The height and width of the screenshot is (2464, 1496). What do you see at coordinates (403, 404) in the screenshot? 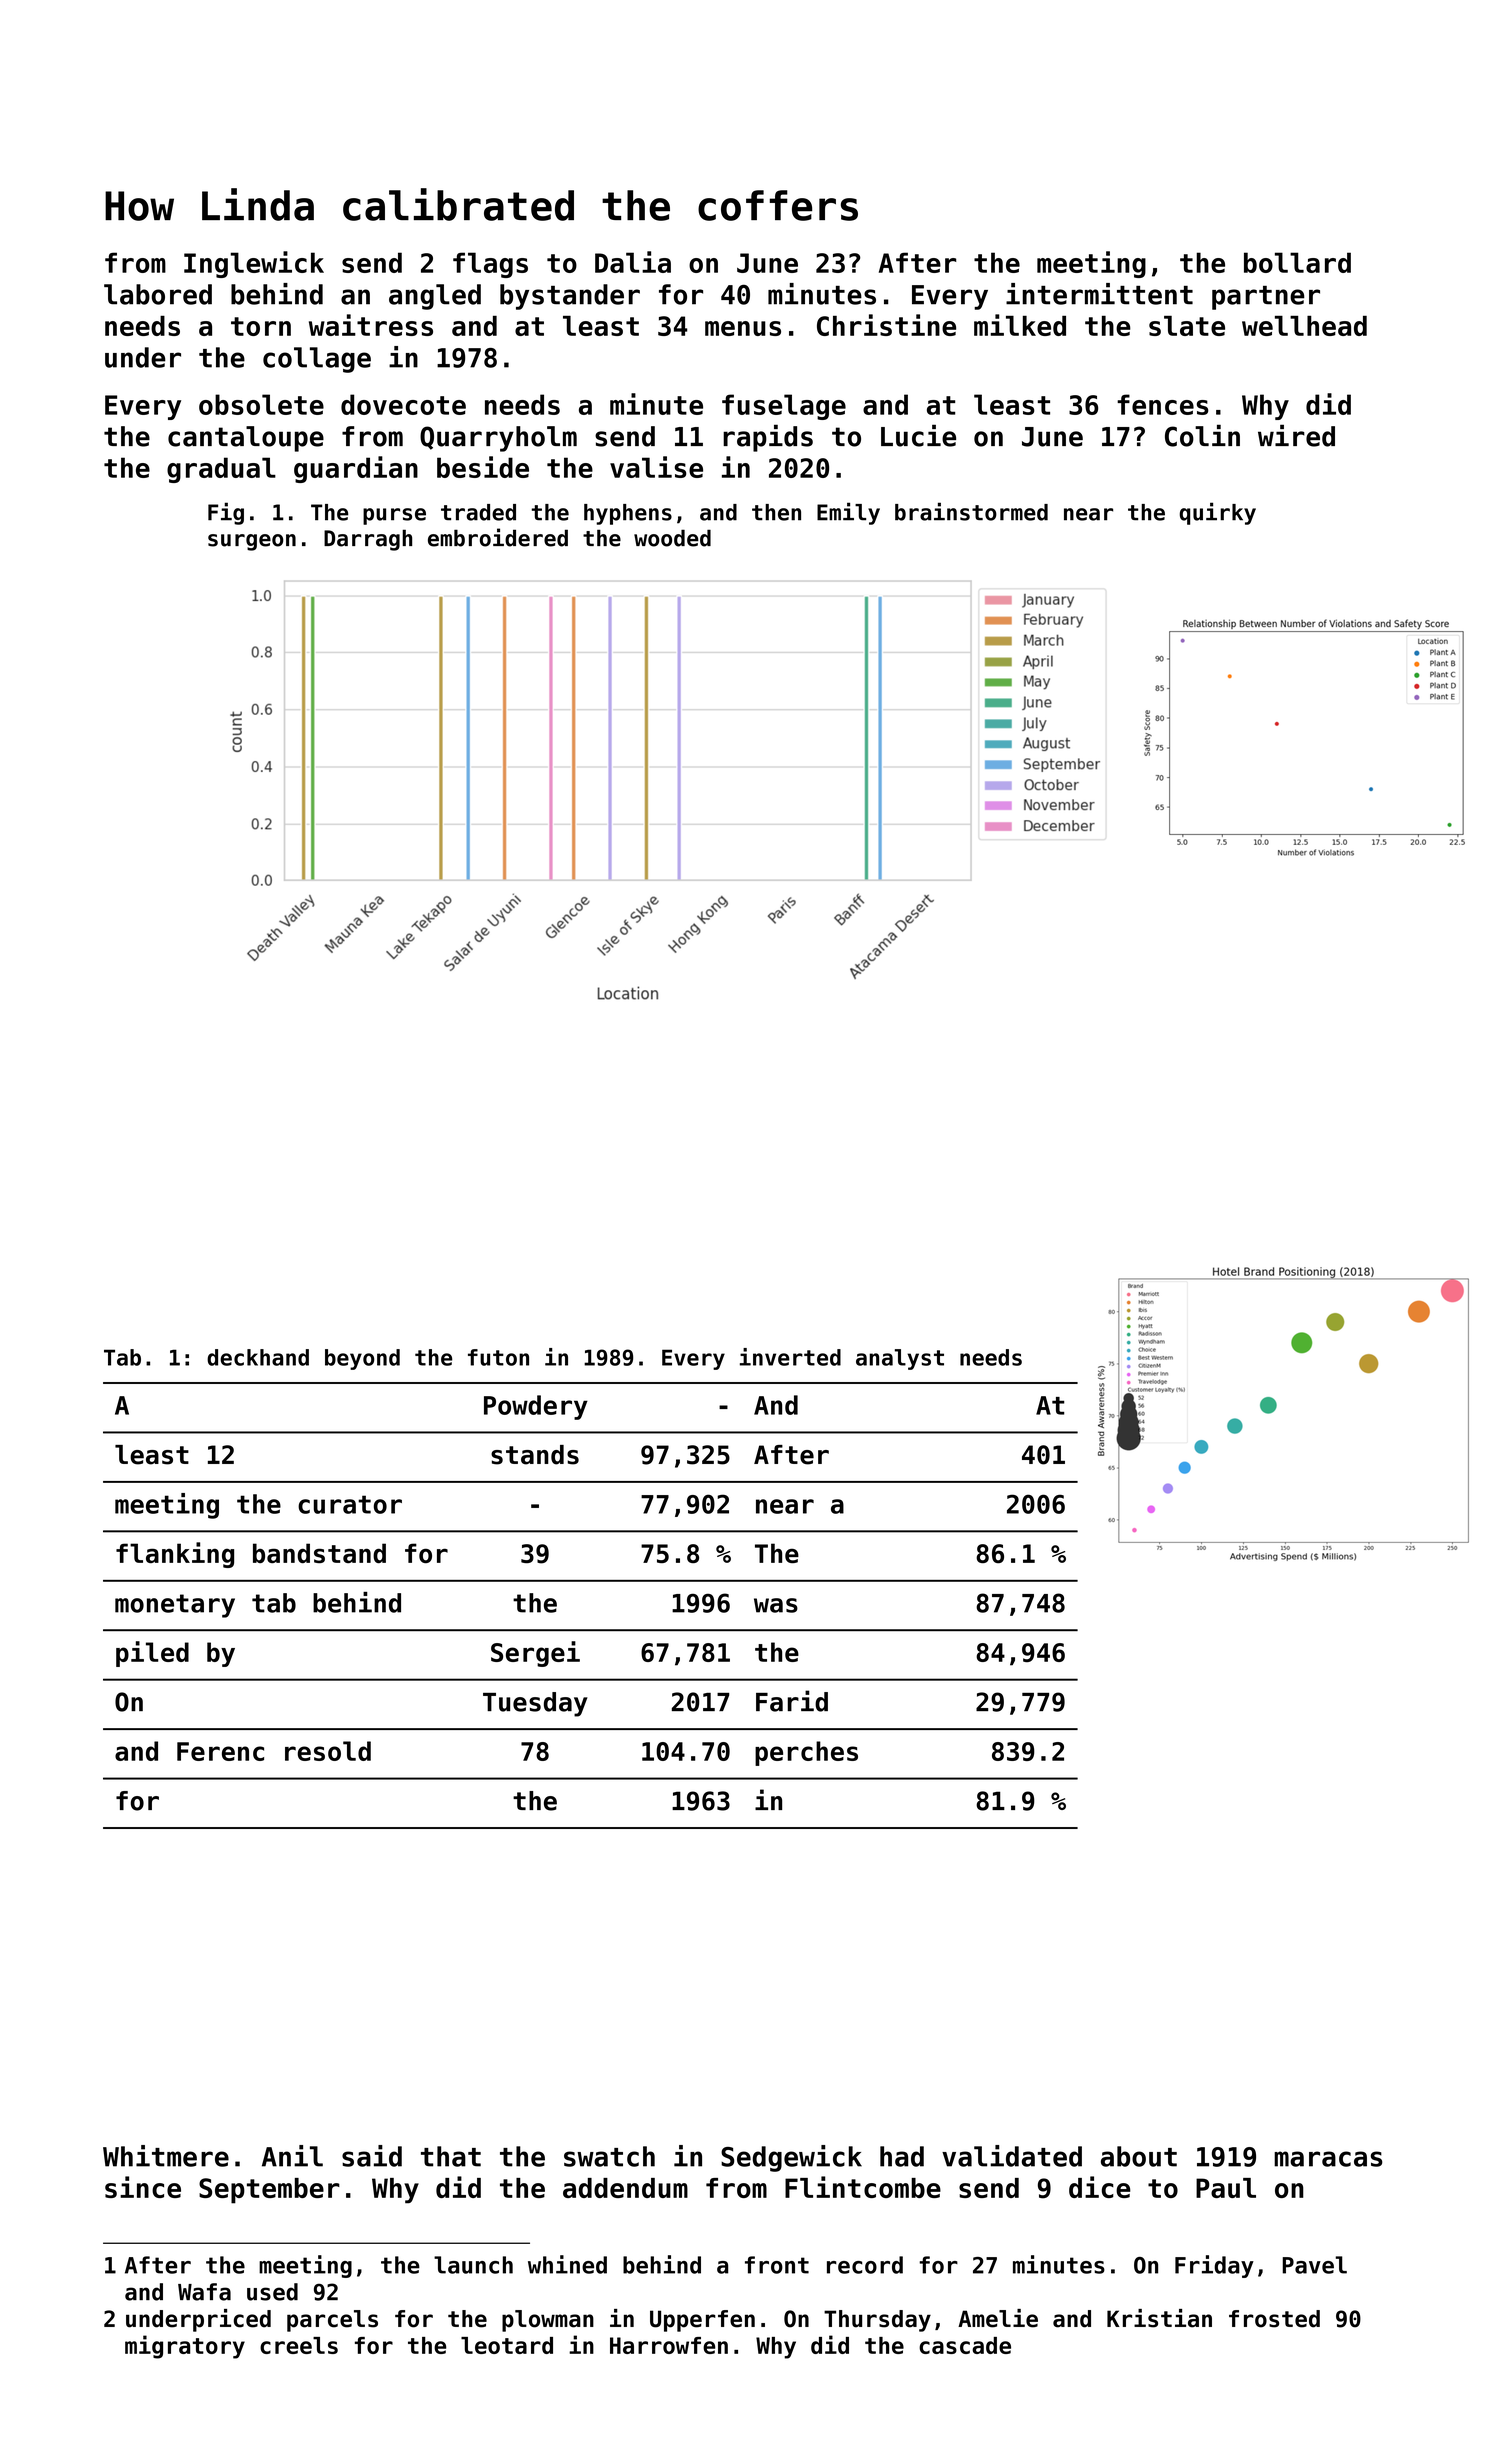
I see `dovecote` at bounding box center [403, 404].
